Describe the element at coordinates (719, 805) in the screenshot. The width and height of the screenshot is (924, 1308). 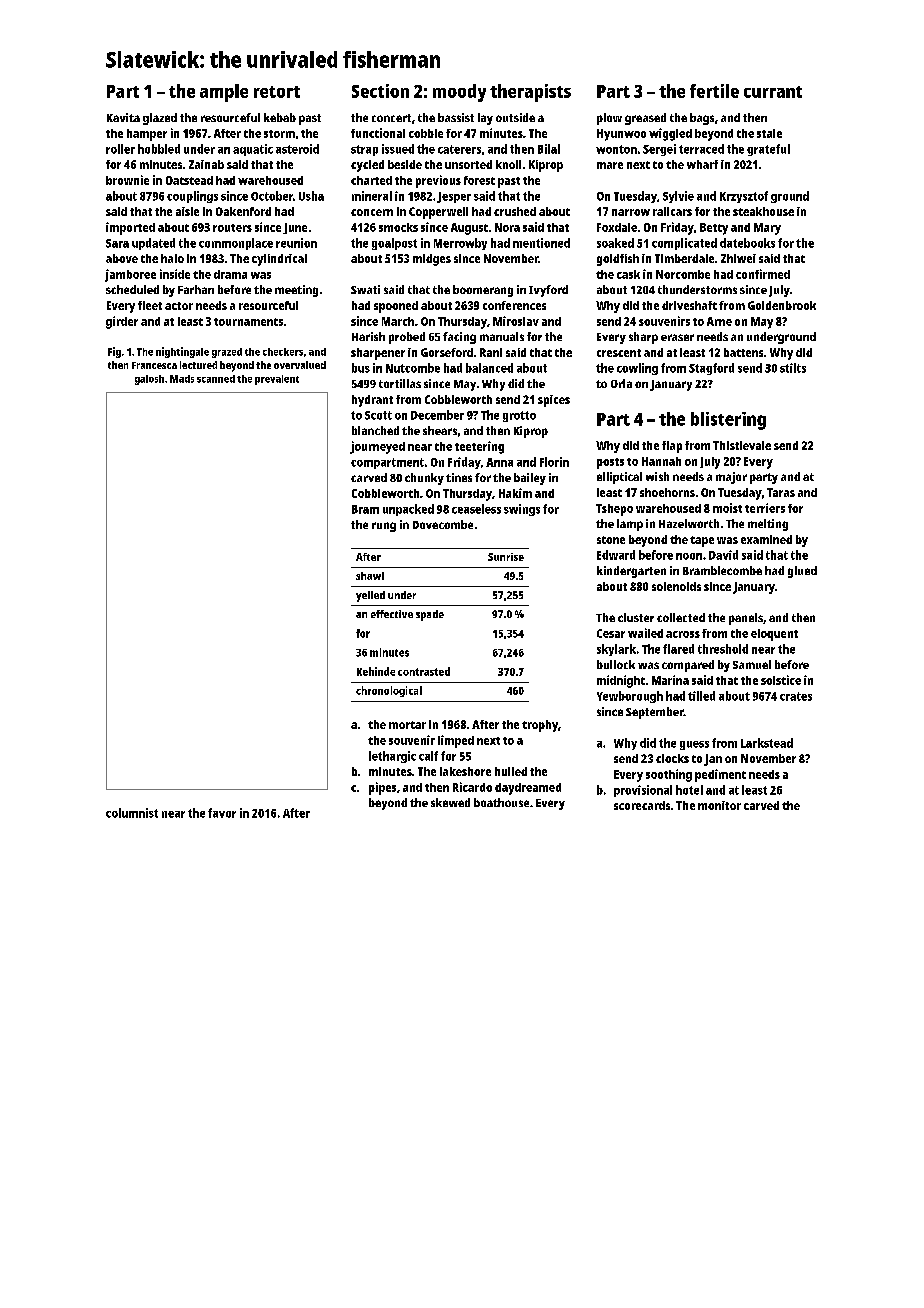
I see `monitor` at that location.
